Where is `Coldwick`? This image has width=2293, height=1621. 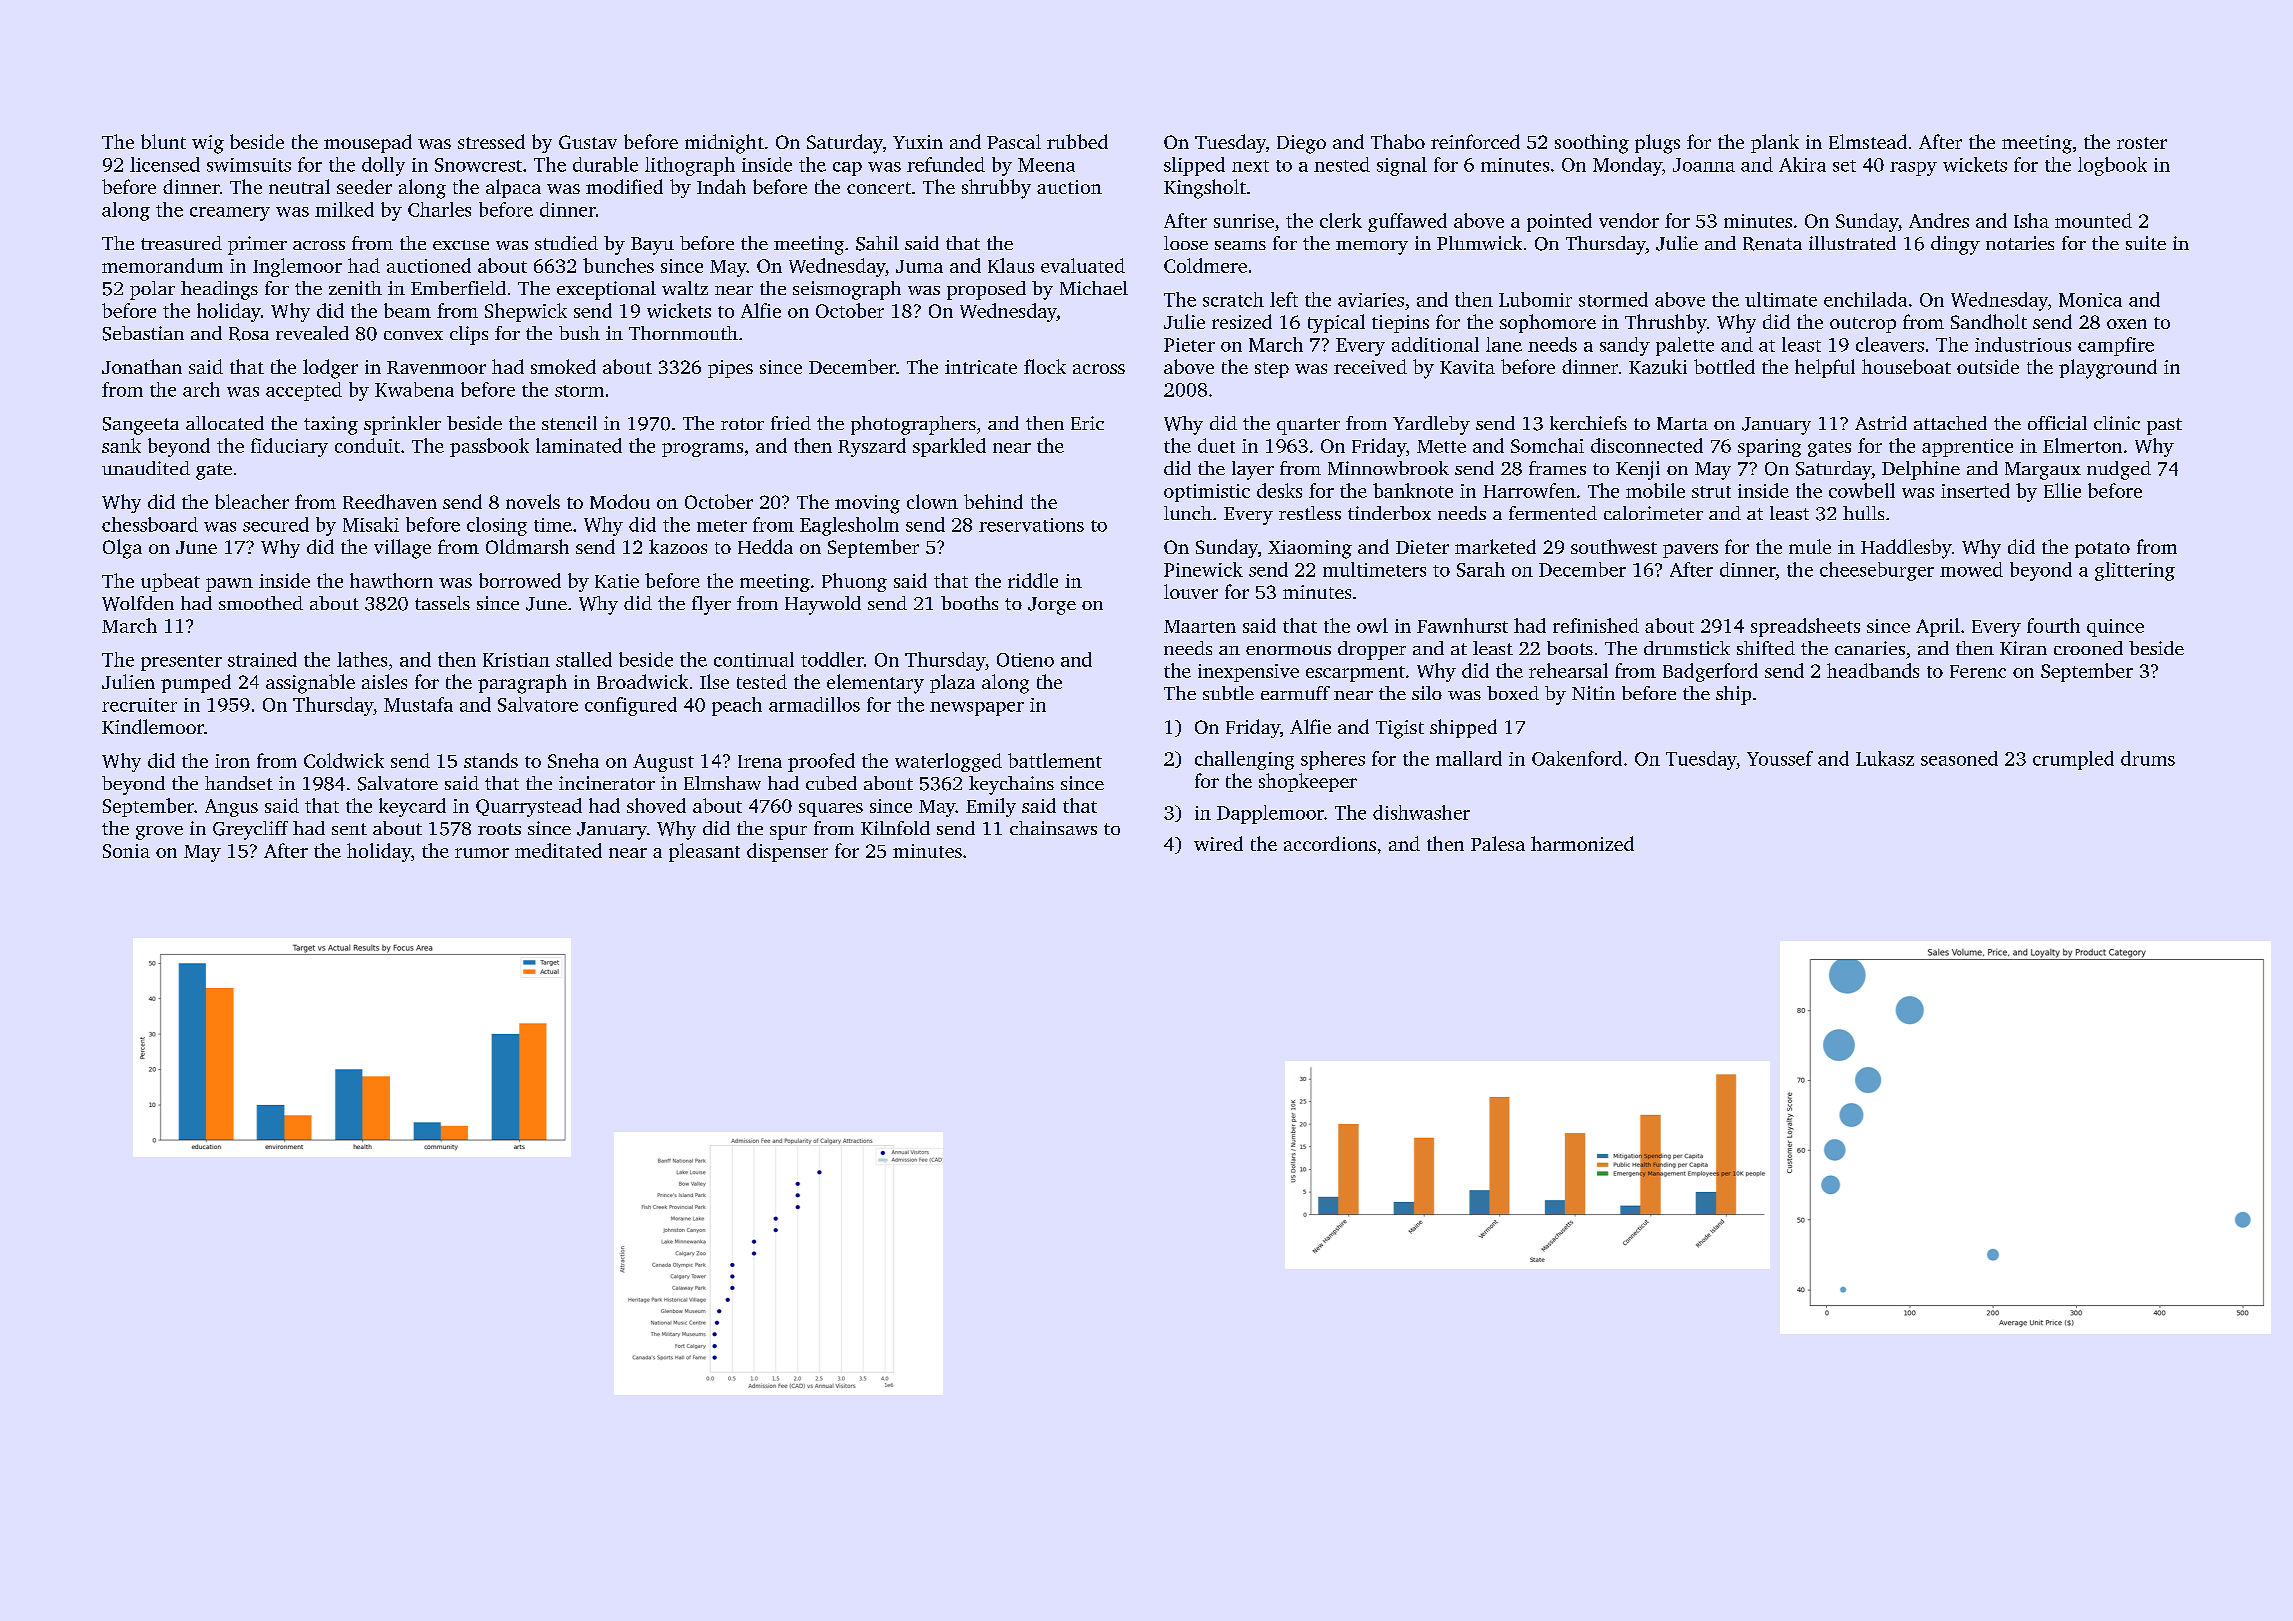
Coldwick is located at coordinates (344, 760).
